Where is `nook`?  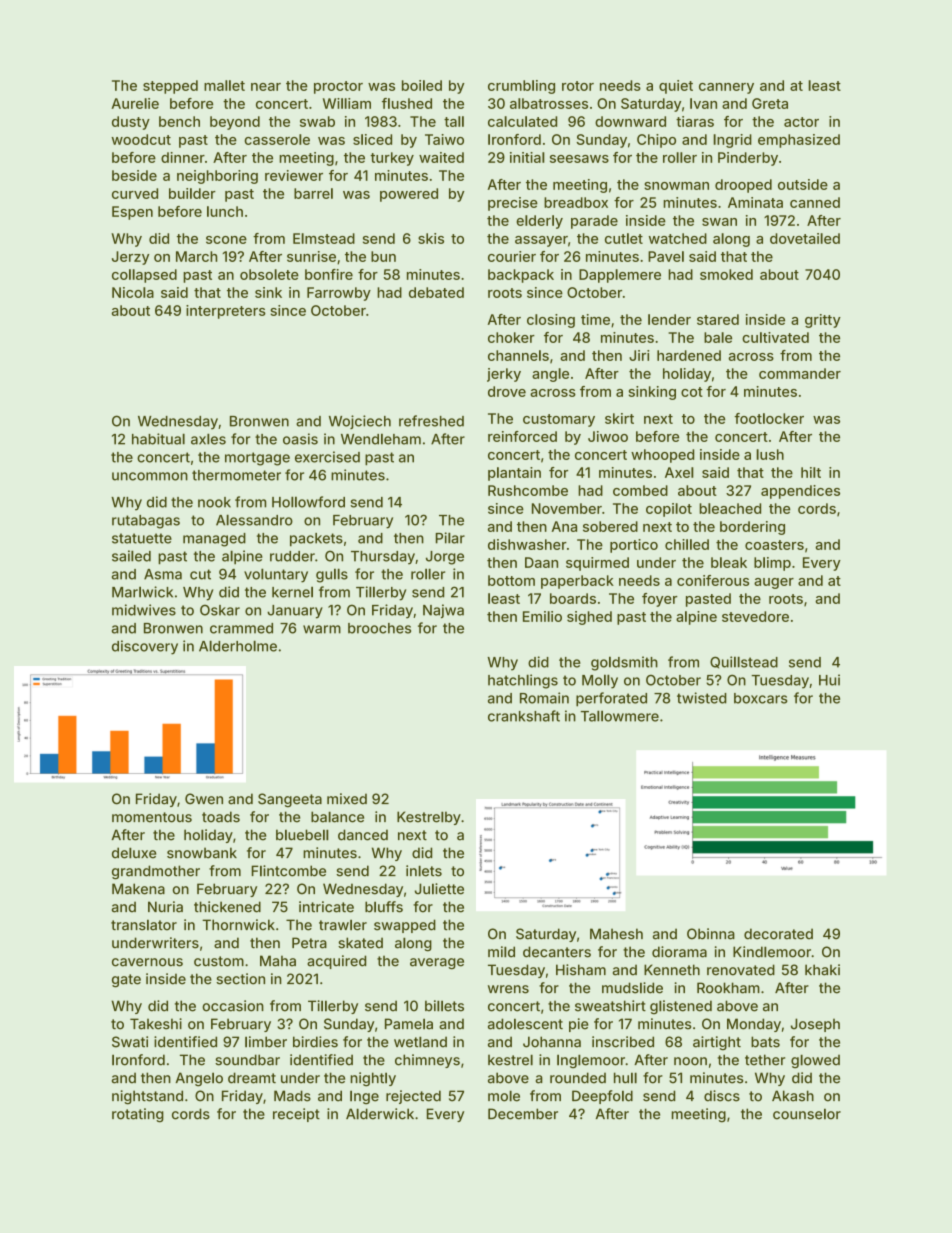
nook is located at coordinates (214, 502).
